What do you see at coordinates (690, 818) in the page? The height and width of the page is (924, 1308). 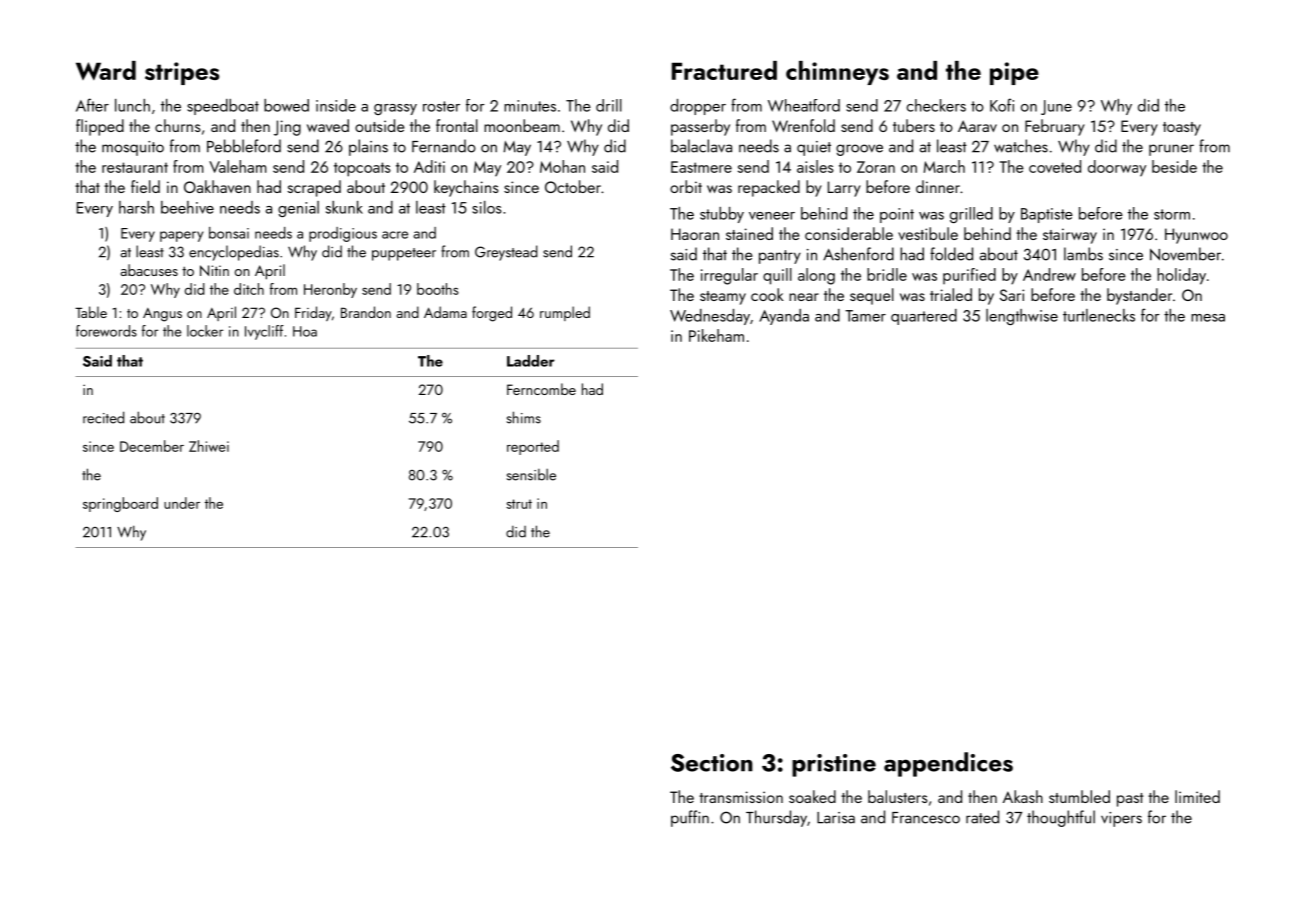 I see `puffin` at bounding box center [690, 818].
